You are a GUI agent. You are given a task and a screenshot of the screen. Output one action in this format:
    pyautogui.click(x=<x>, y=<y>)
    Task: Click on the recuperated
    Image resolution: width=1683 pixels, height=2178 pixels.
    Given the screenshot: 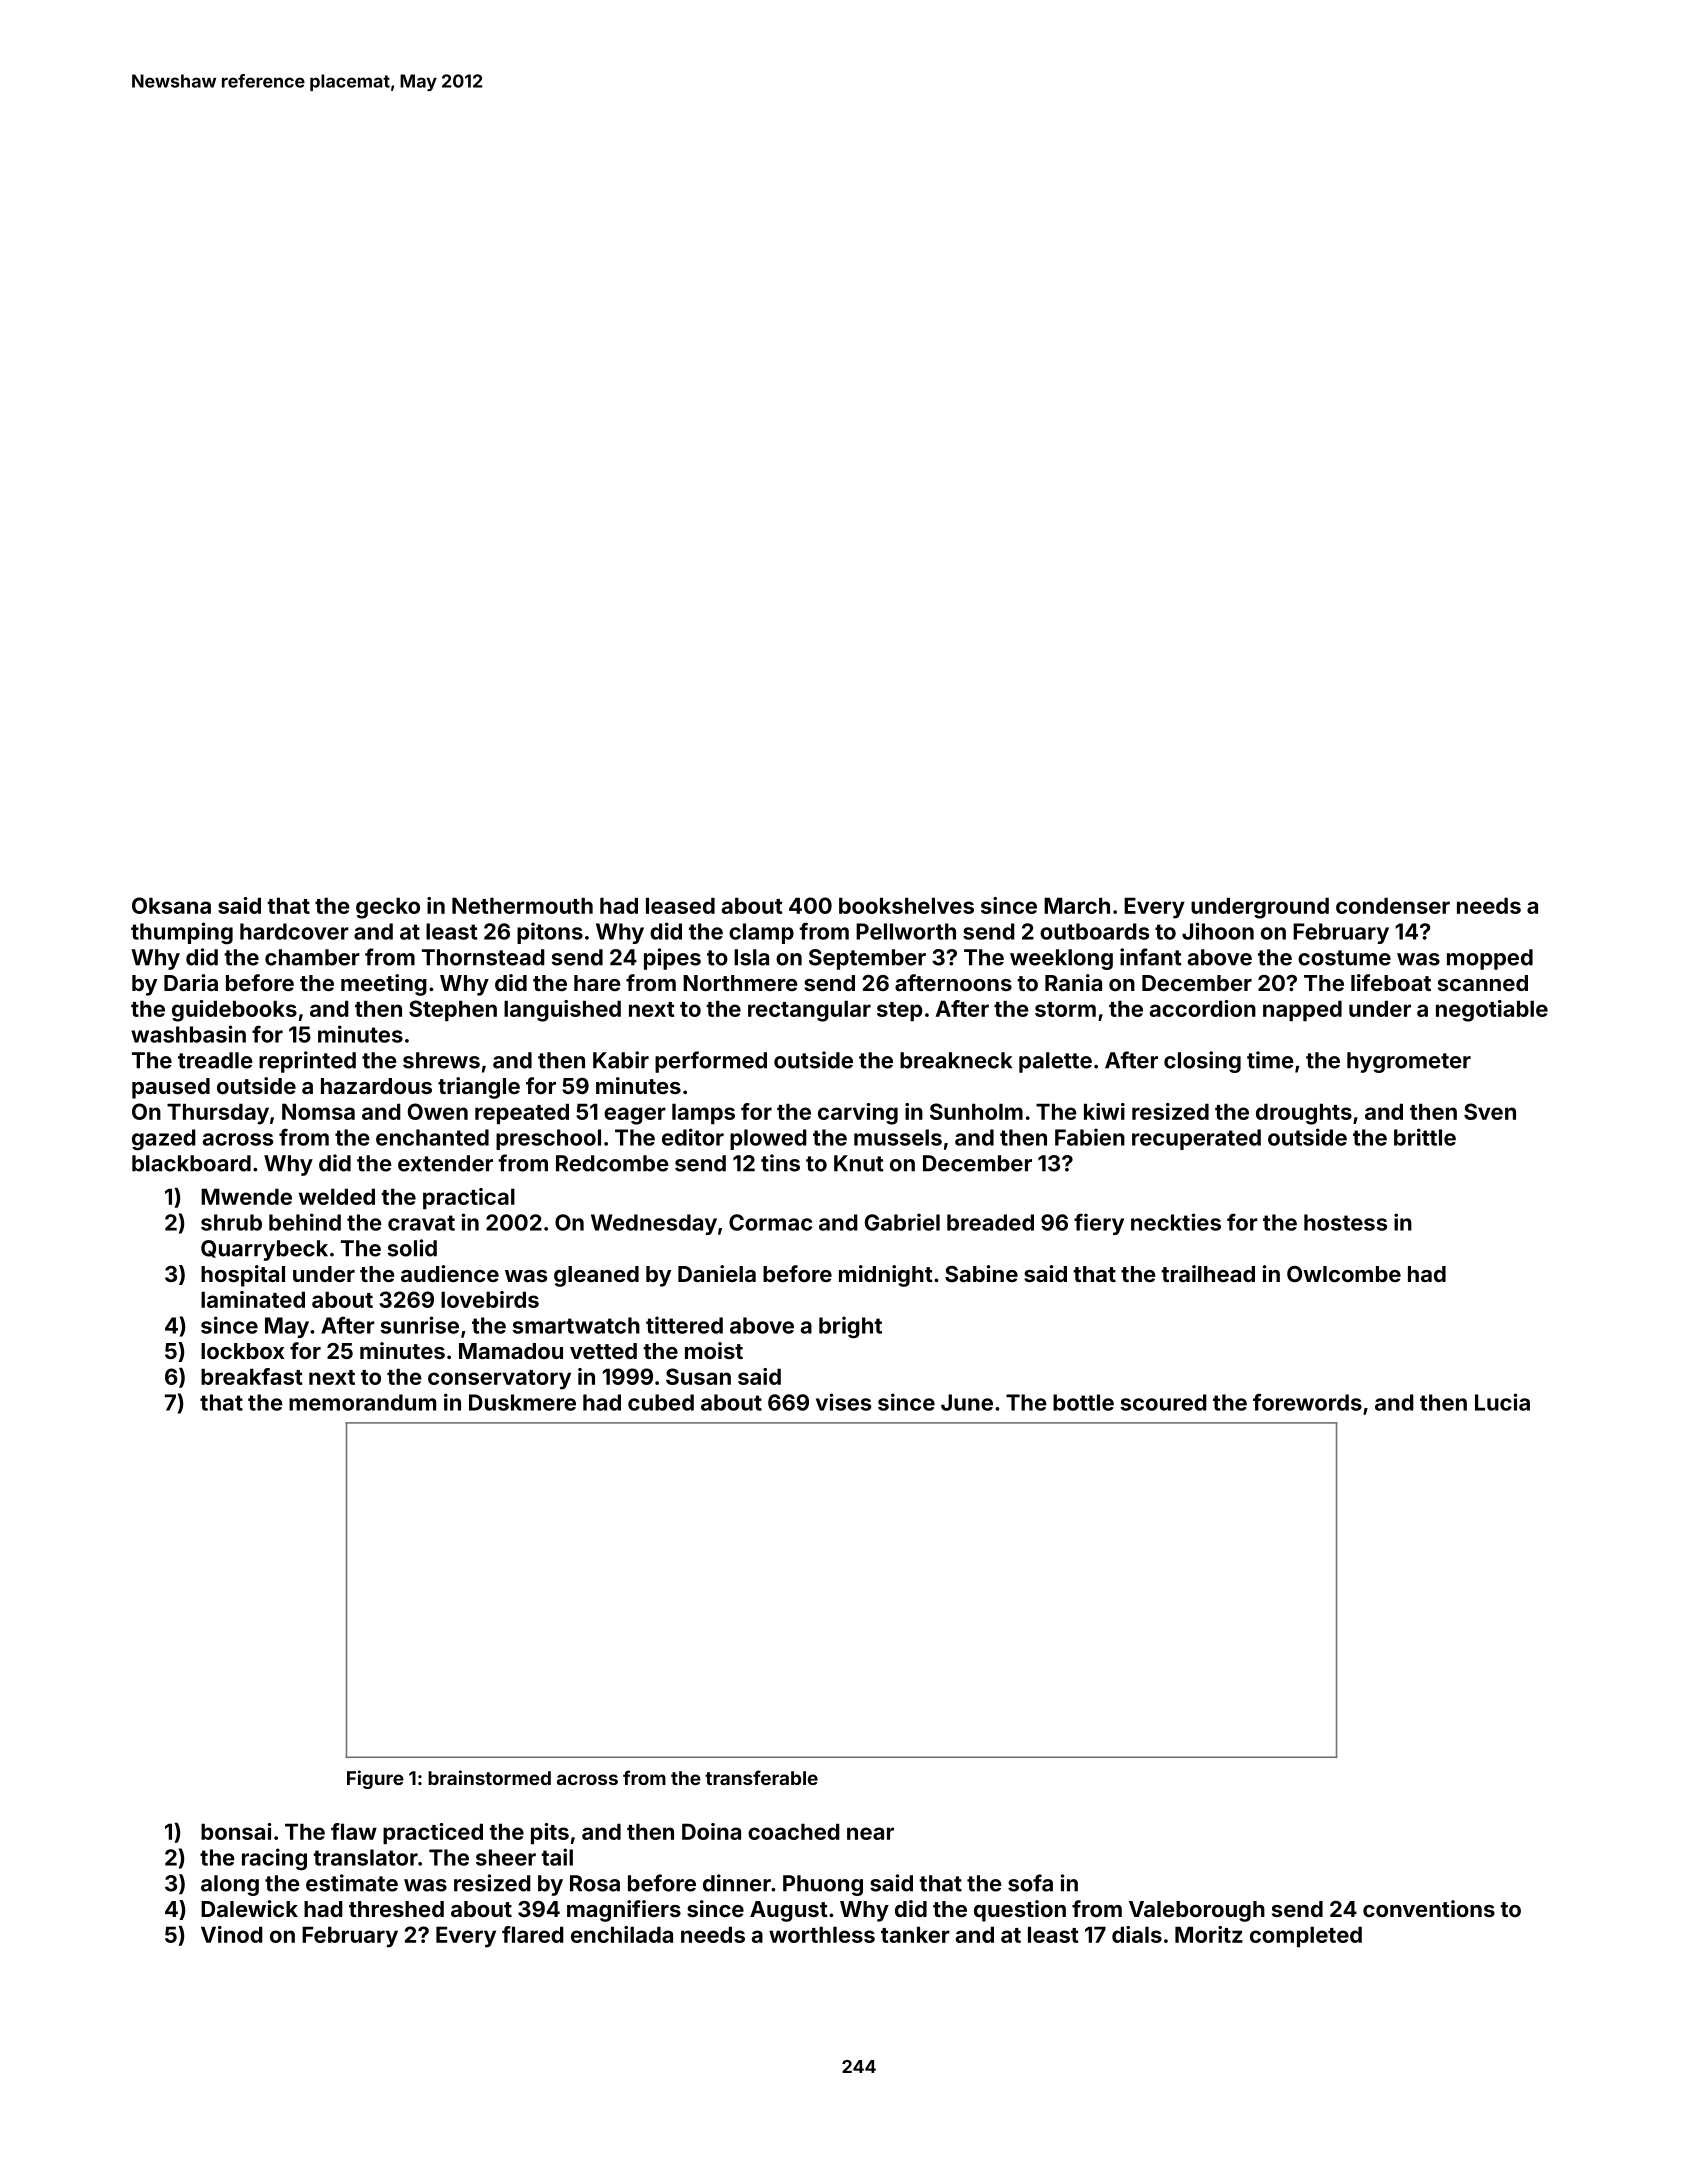 What is the action you would take?
    pyautogui.click(x=1196, y=1139)
